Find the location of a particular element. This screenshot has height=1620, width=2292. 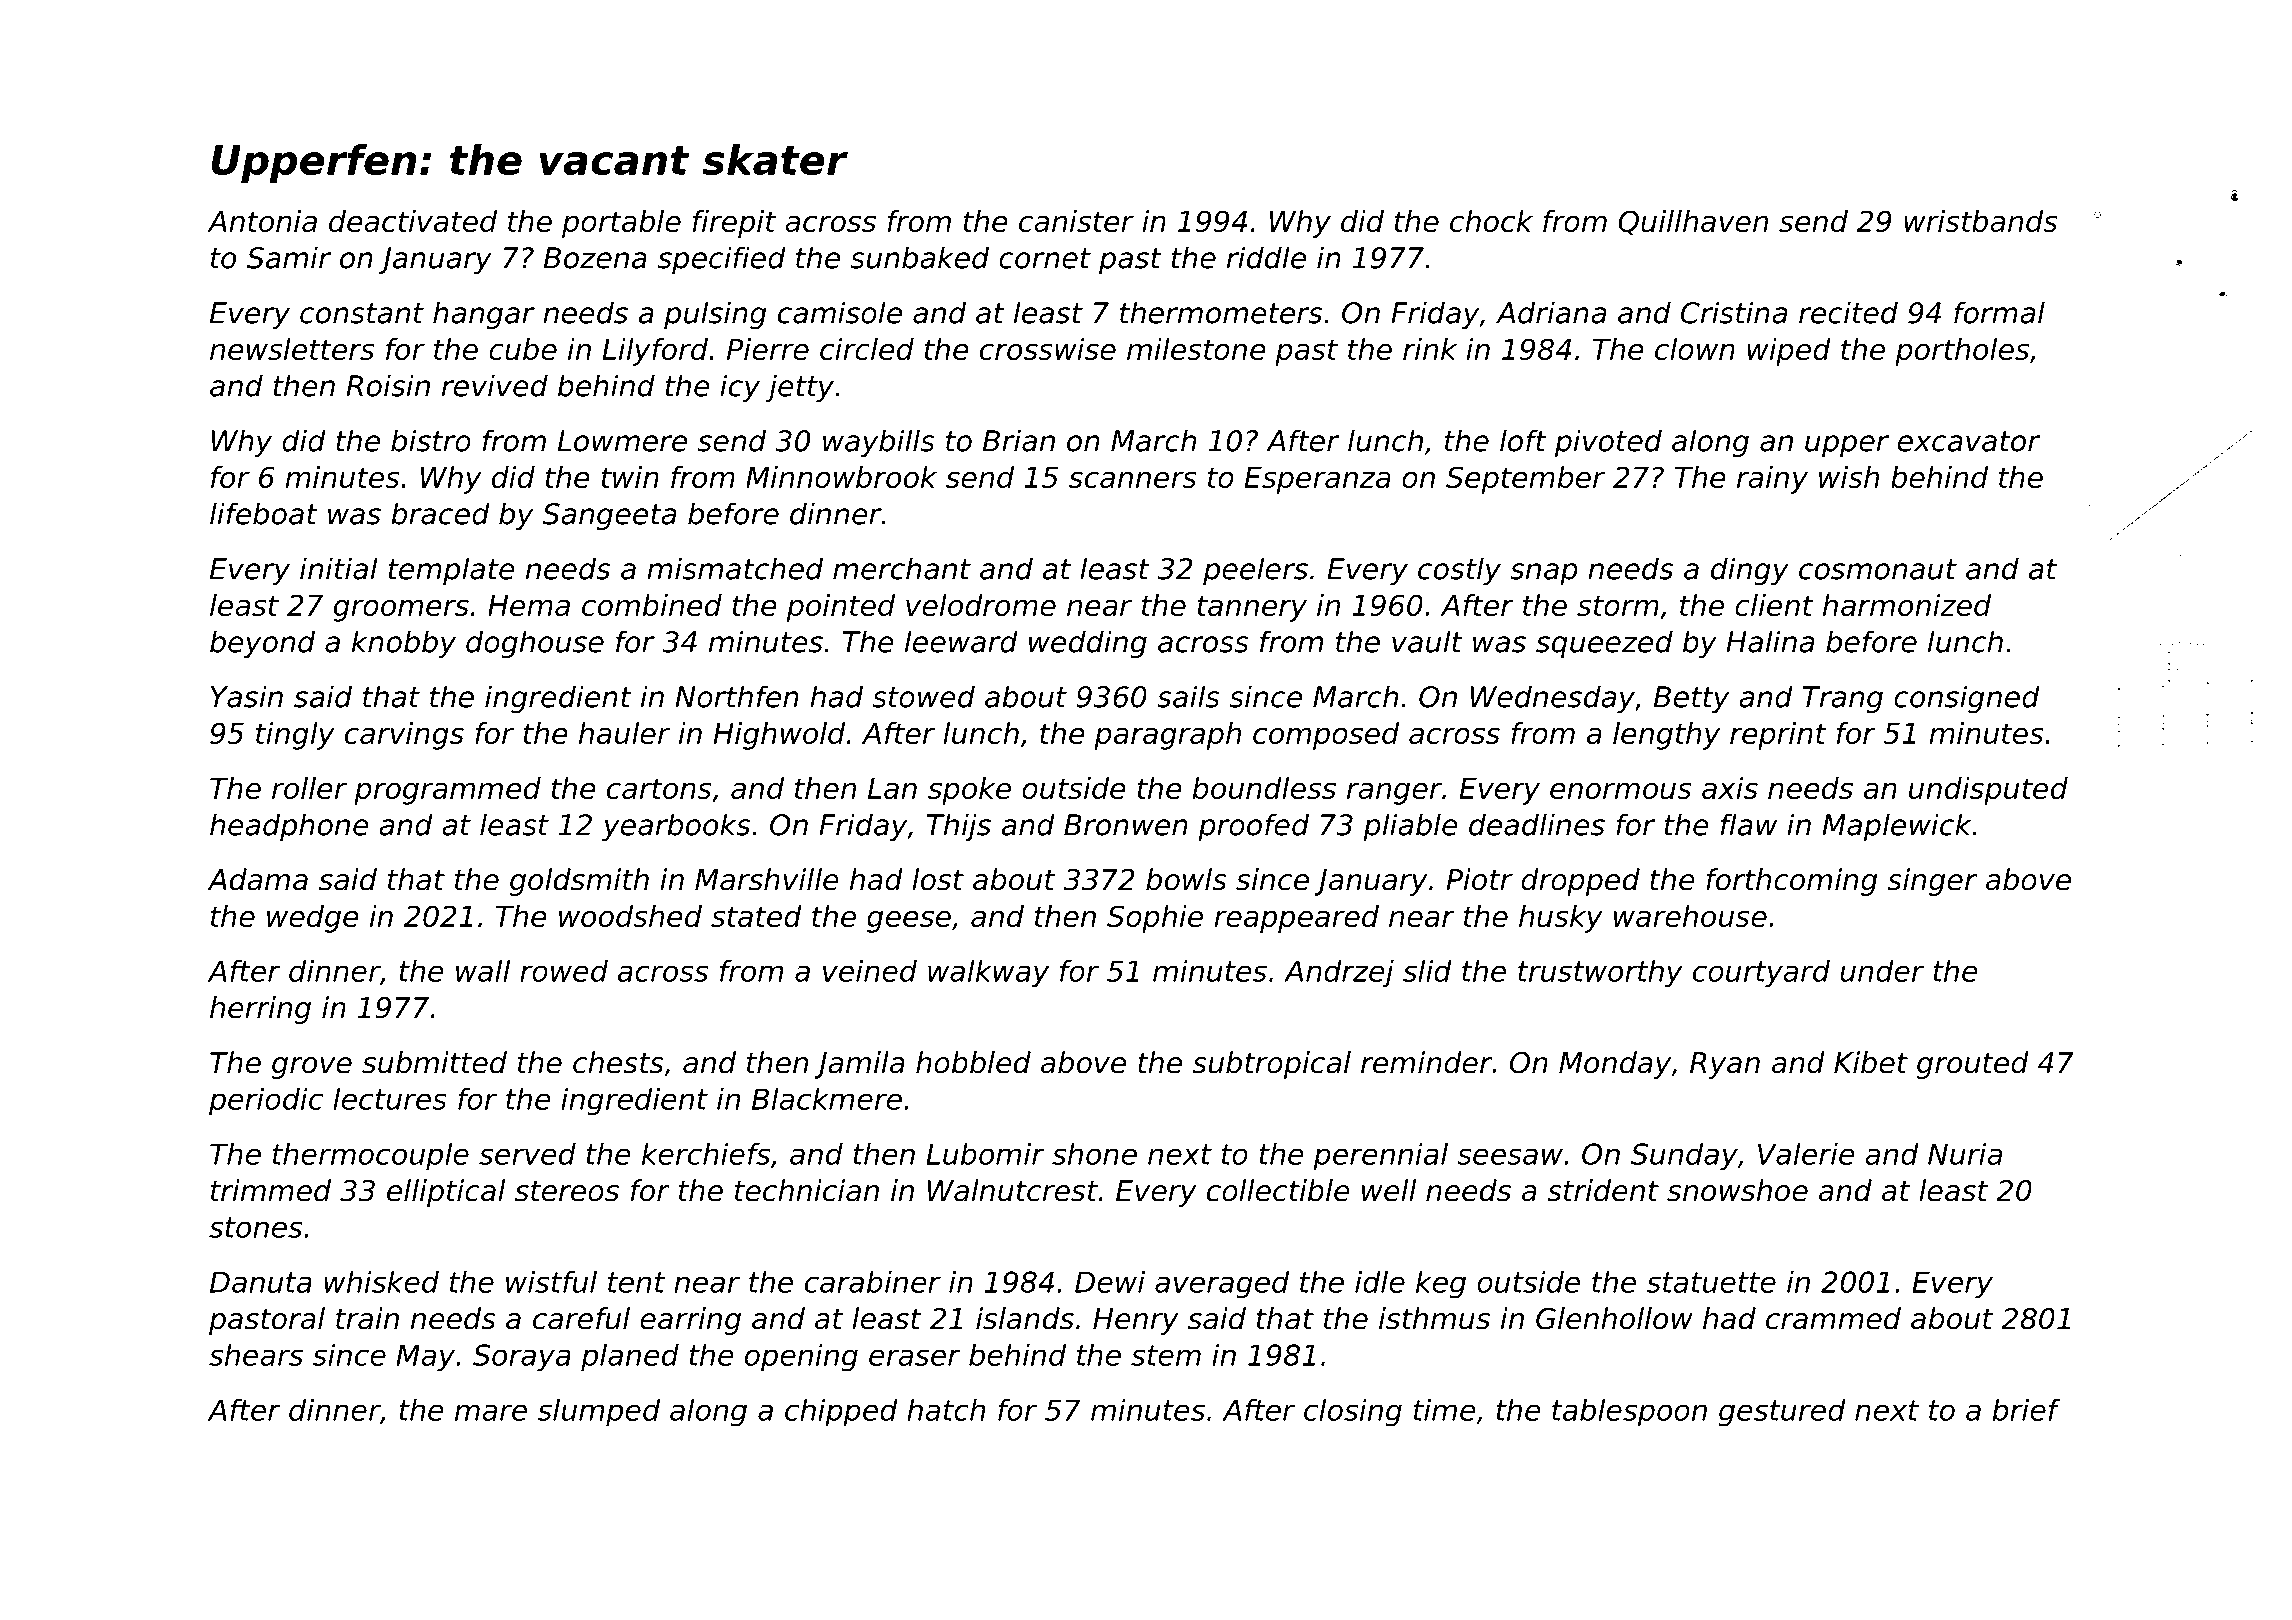

costly is located at coordinates (1459, 571).
